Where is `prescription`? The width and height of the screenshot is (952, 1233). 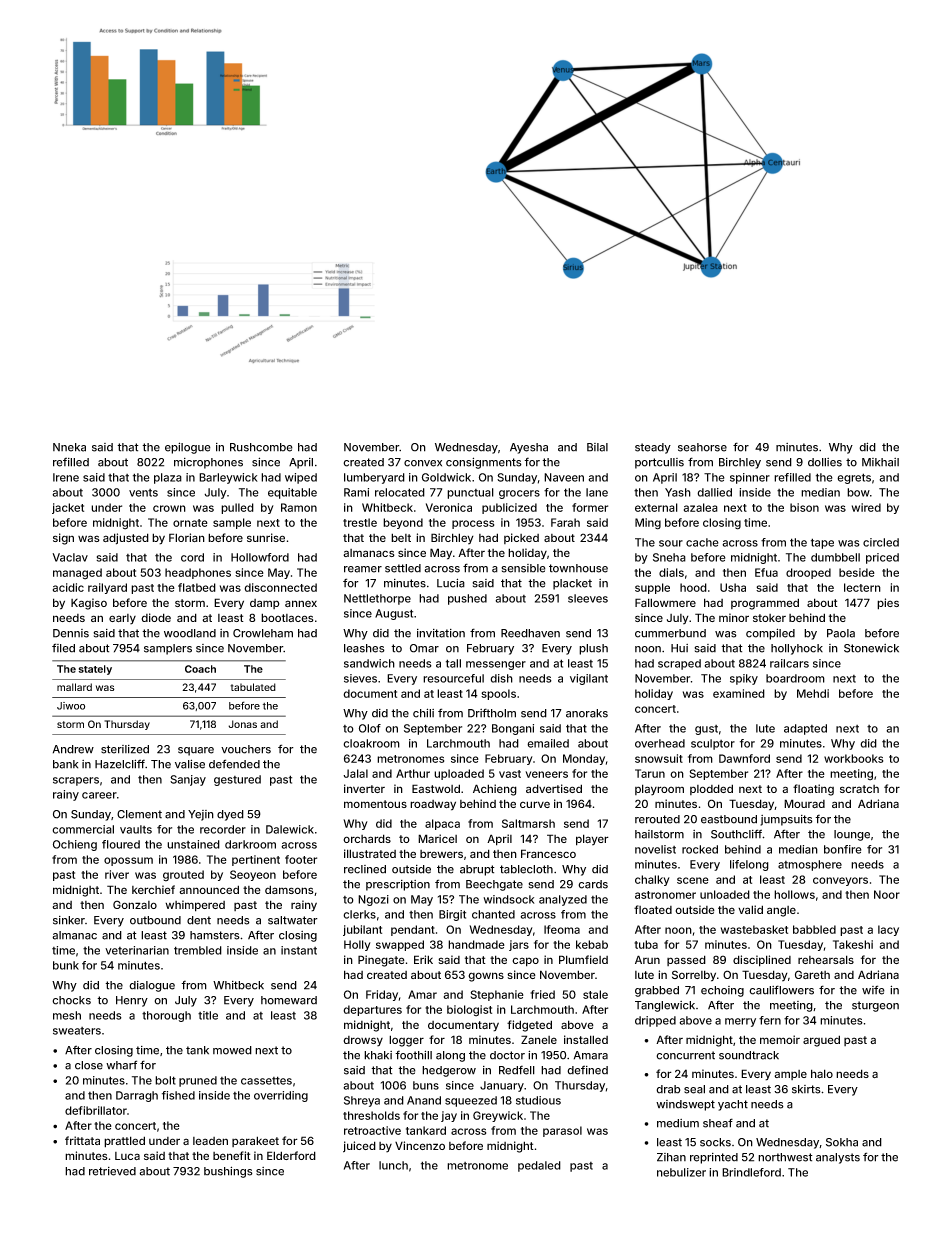 prescription is located at coordinates (398, 885).
